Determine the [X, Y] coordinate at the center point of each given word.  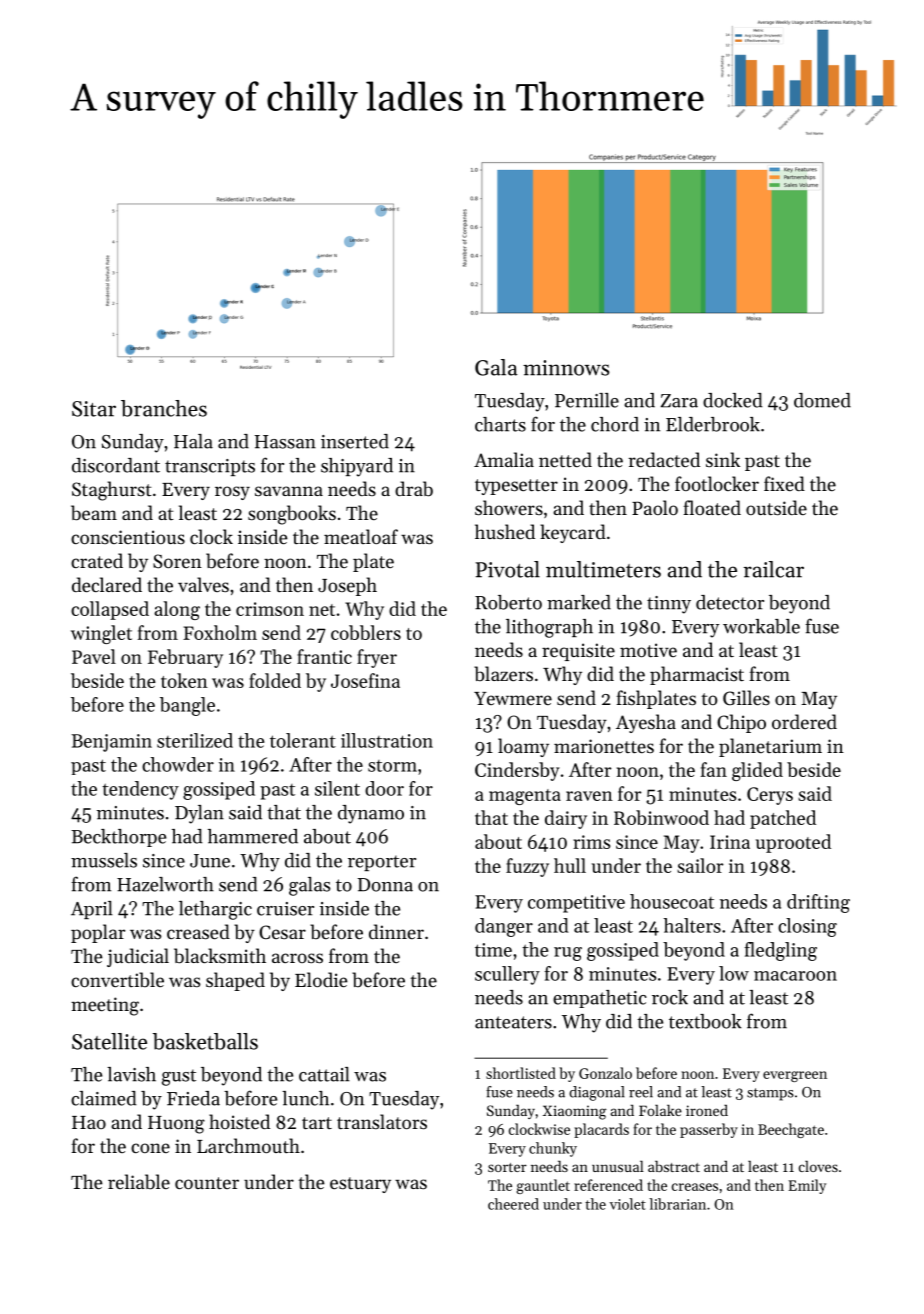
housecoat [672, 901]
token [184, 680]
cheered [513, 1204]
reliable [139, 1182]
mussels [104, 860]
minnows [566, 368]
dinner [396, 931]
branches [164, 408]
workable [761, 626]
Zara [679, 401]
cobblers [366, 632]
